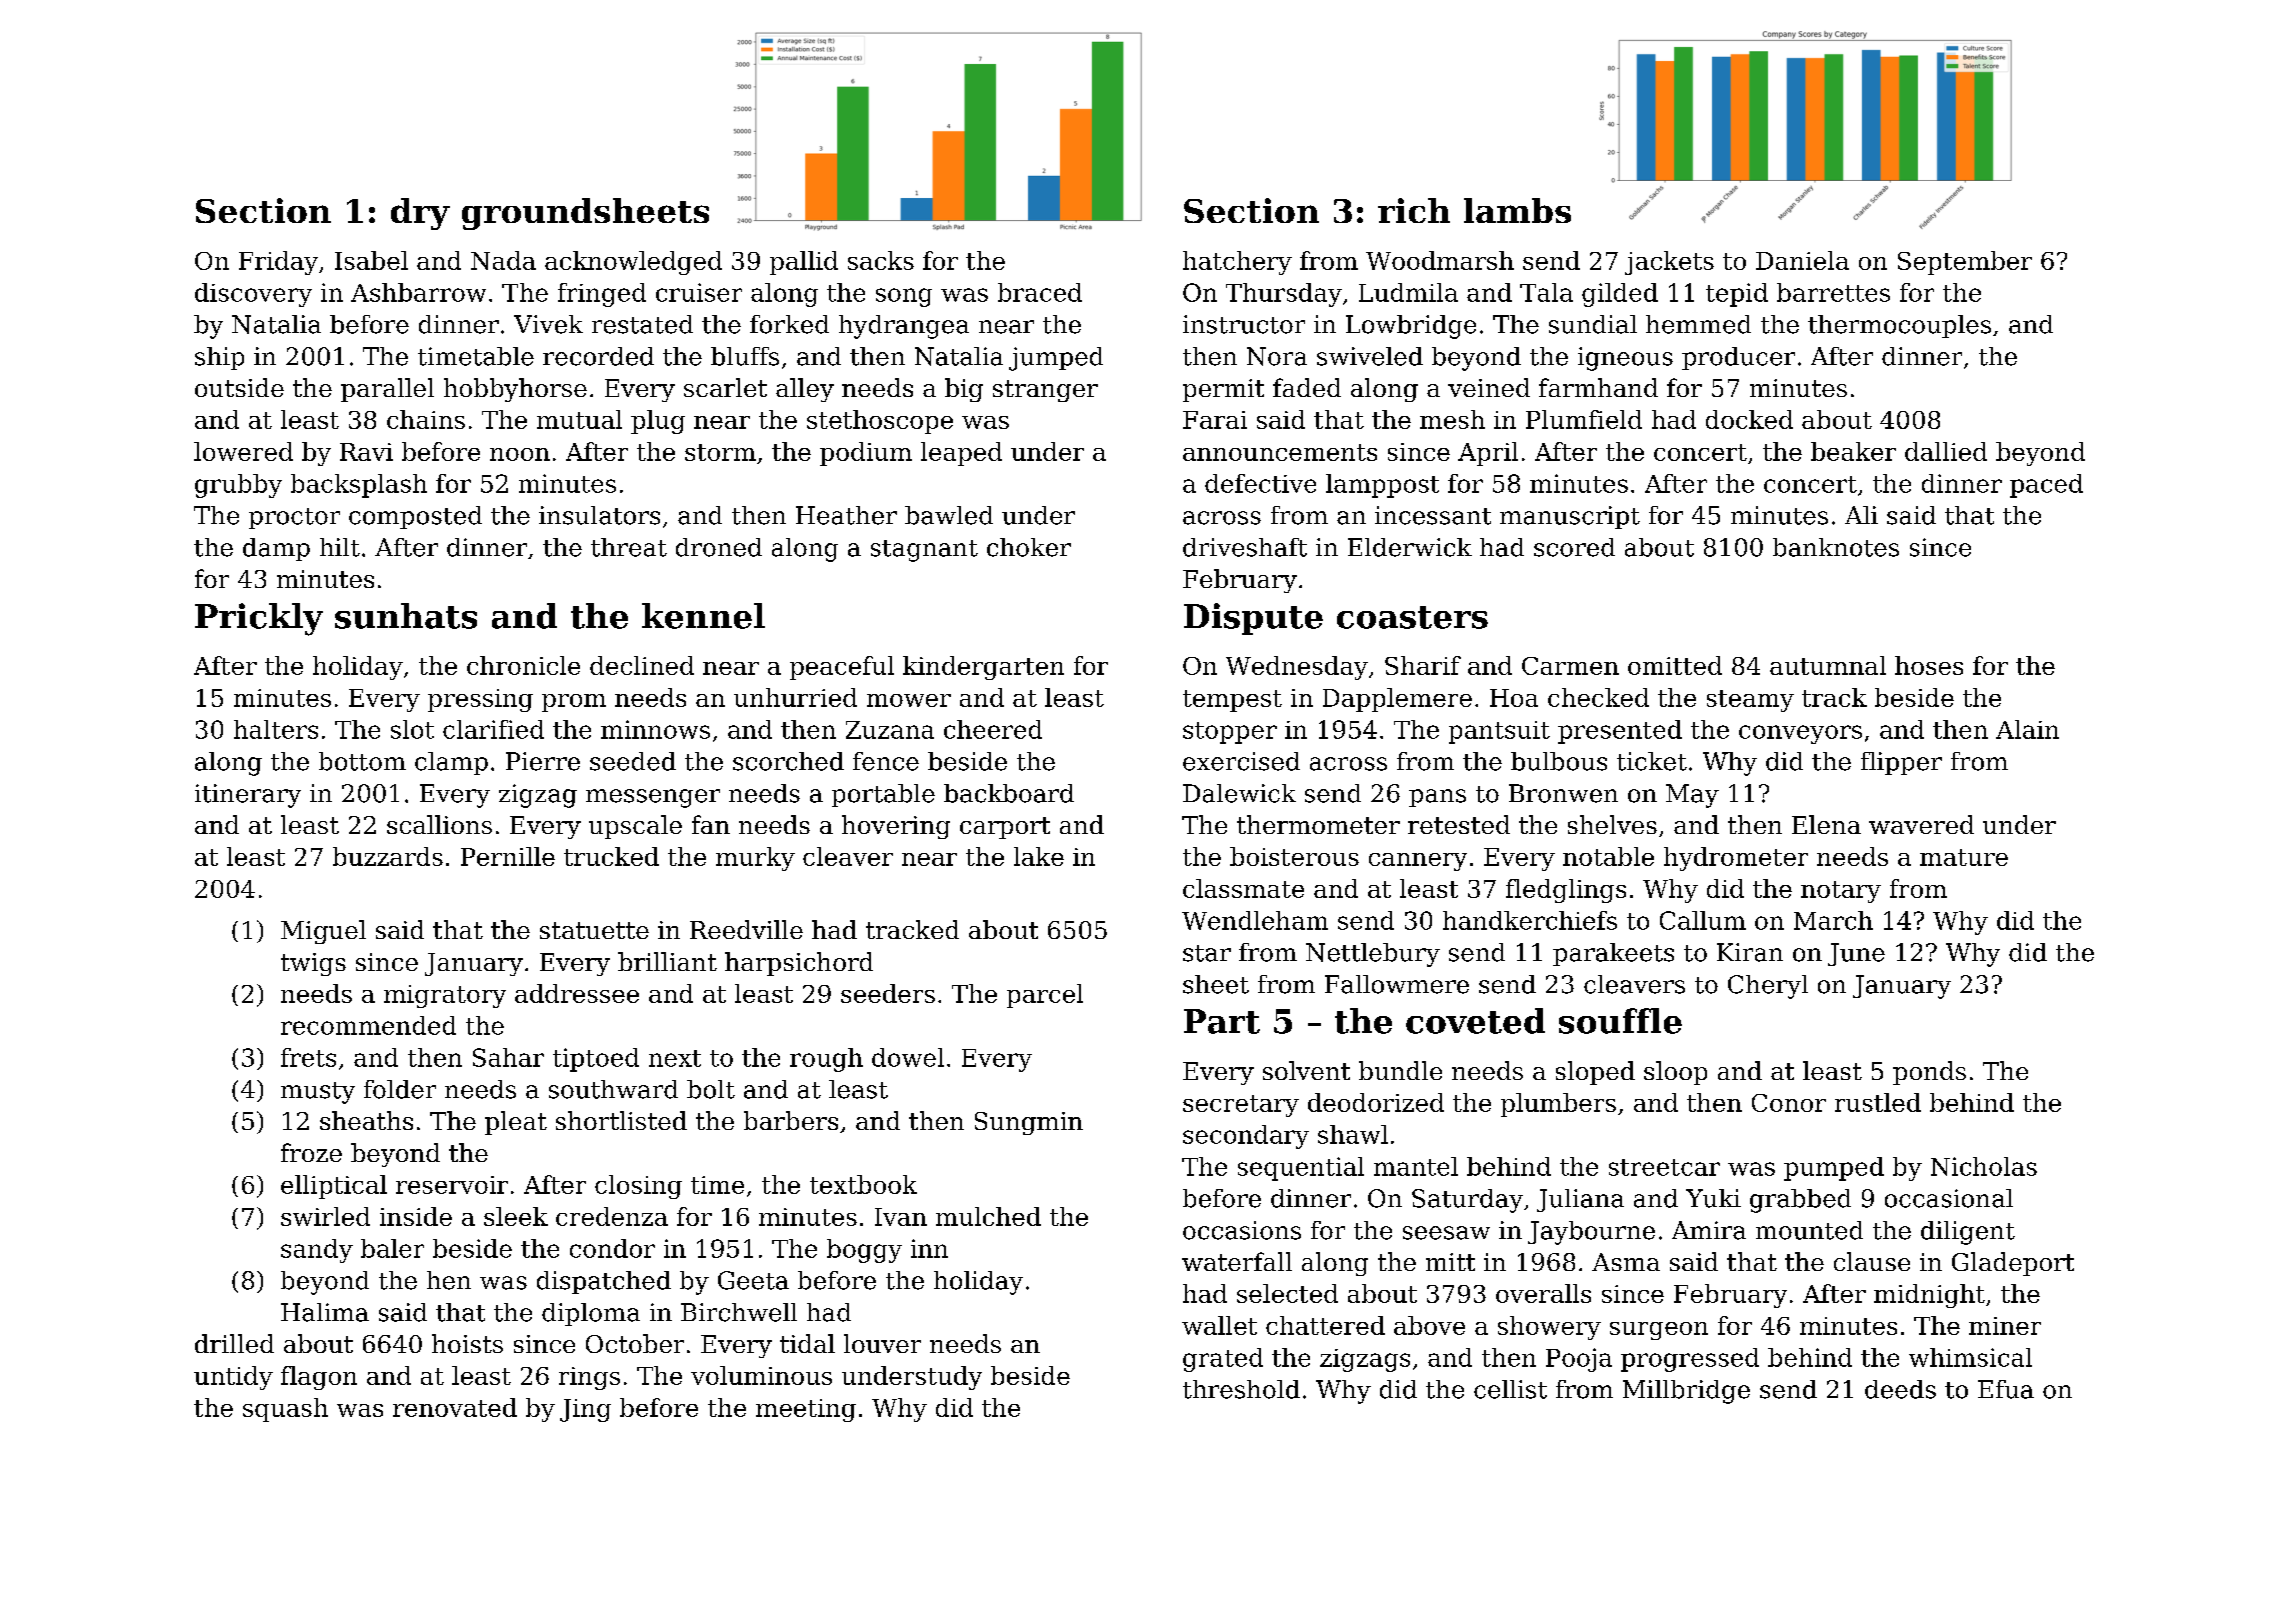  What do you see at coordinates (1325, 1325) in the image?
I see `chattered` at bounding box center [1325, 1325].
